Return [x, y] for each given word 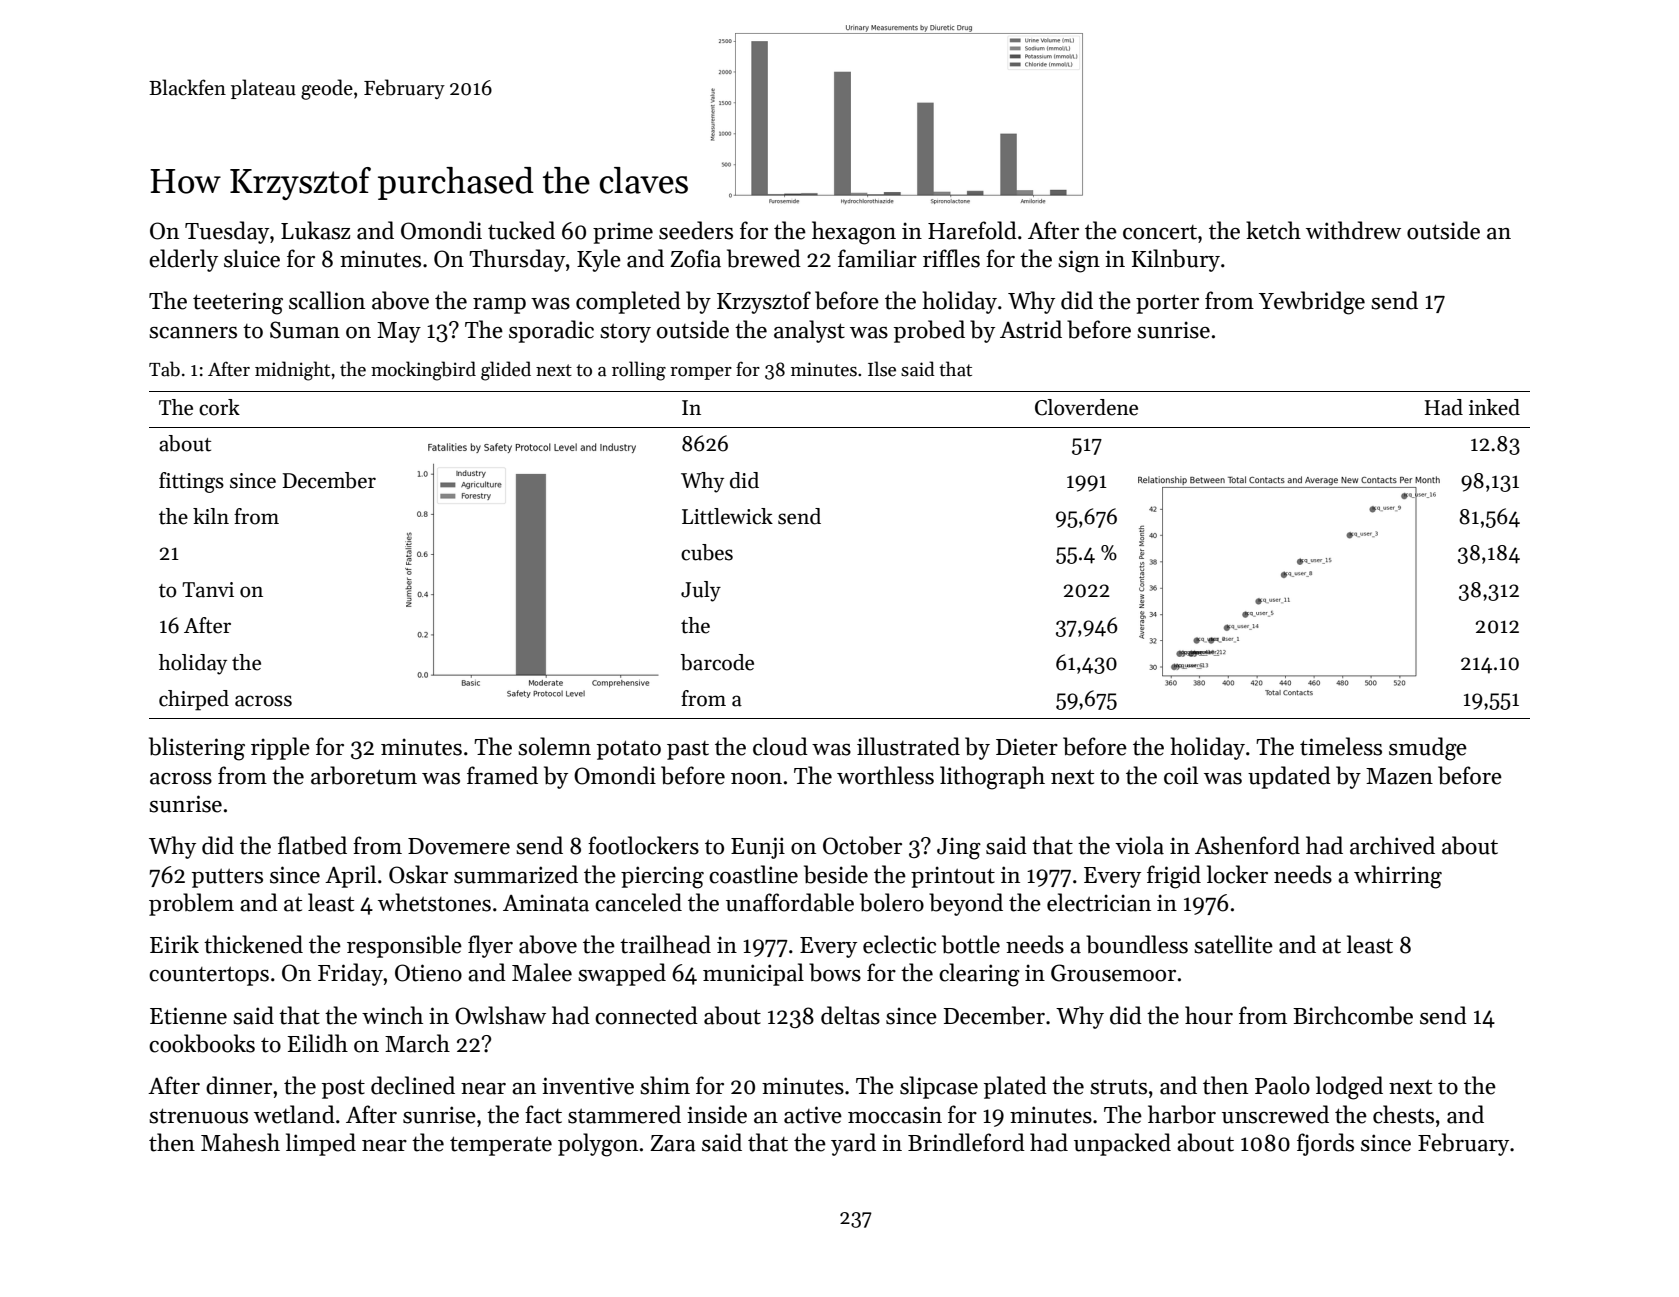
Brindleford [966, 1142]
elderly [183, 260]
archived [1392, 845]
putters [227, 878]
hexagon [854, 233]
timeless [1341, 746]
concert [1160, 232]
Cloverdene [1086, 407]
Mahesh [240, 1142]
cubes [707, 552]
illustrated [908, 746]
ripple [280, 748]
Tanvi [208, 590]
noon [756, 779]
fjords [1325, 1144]
